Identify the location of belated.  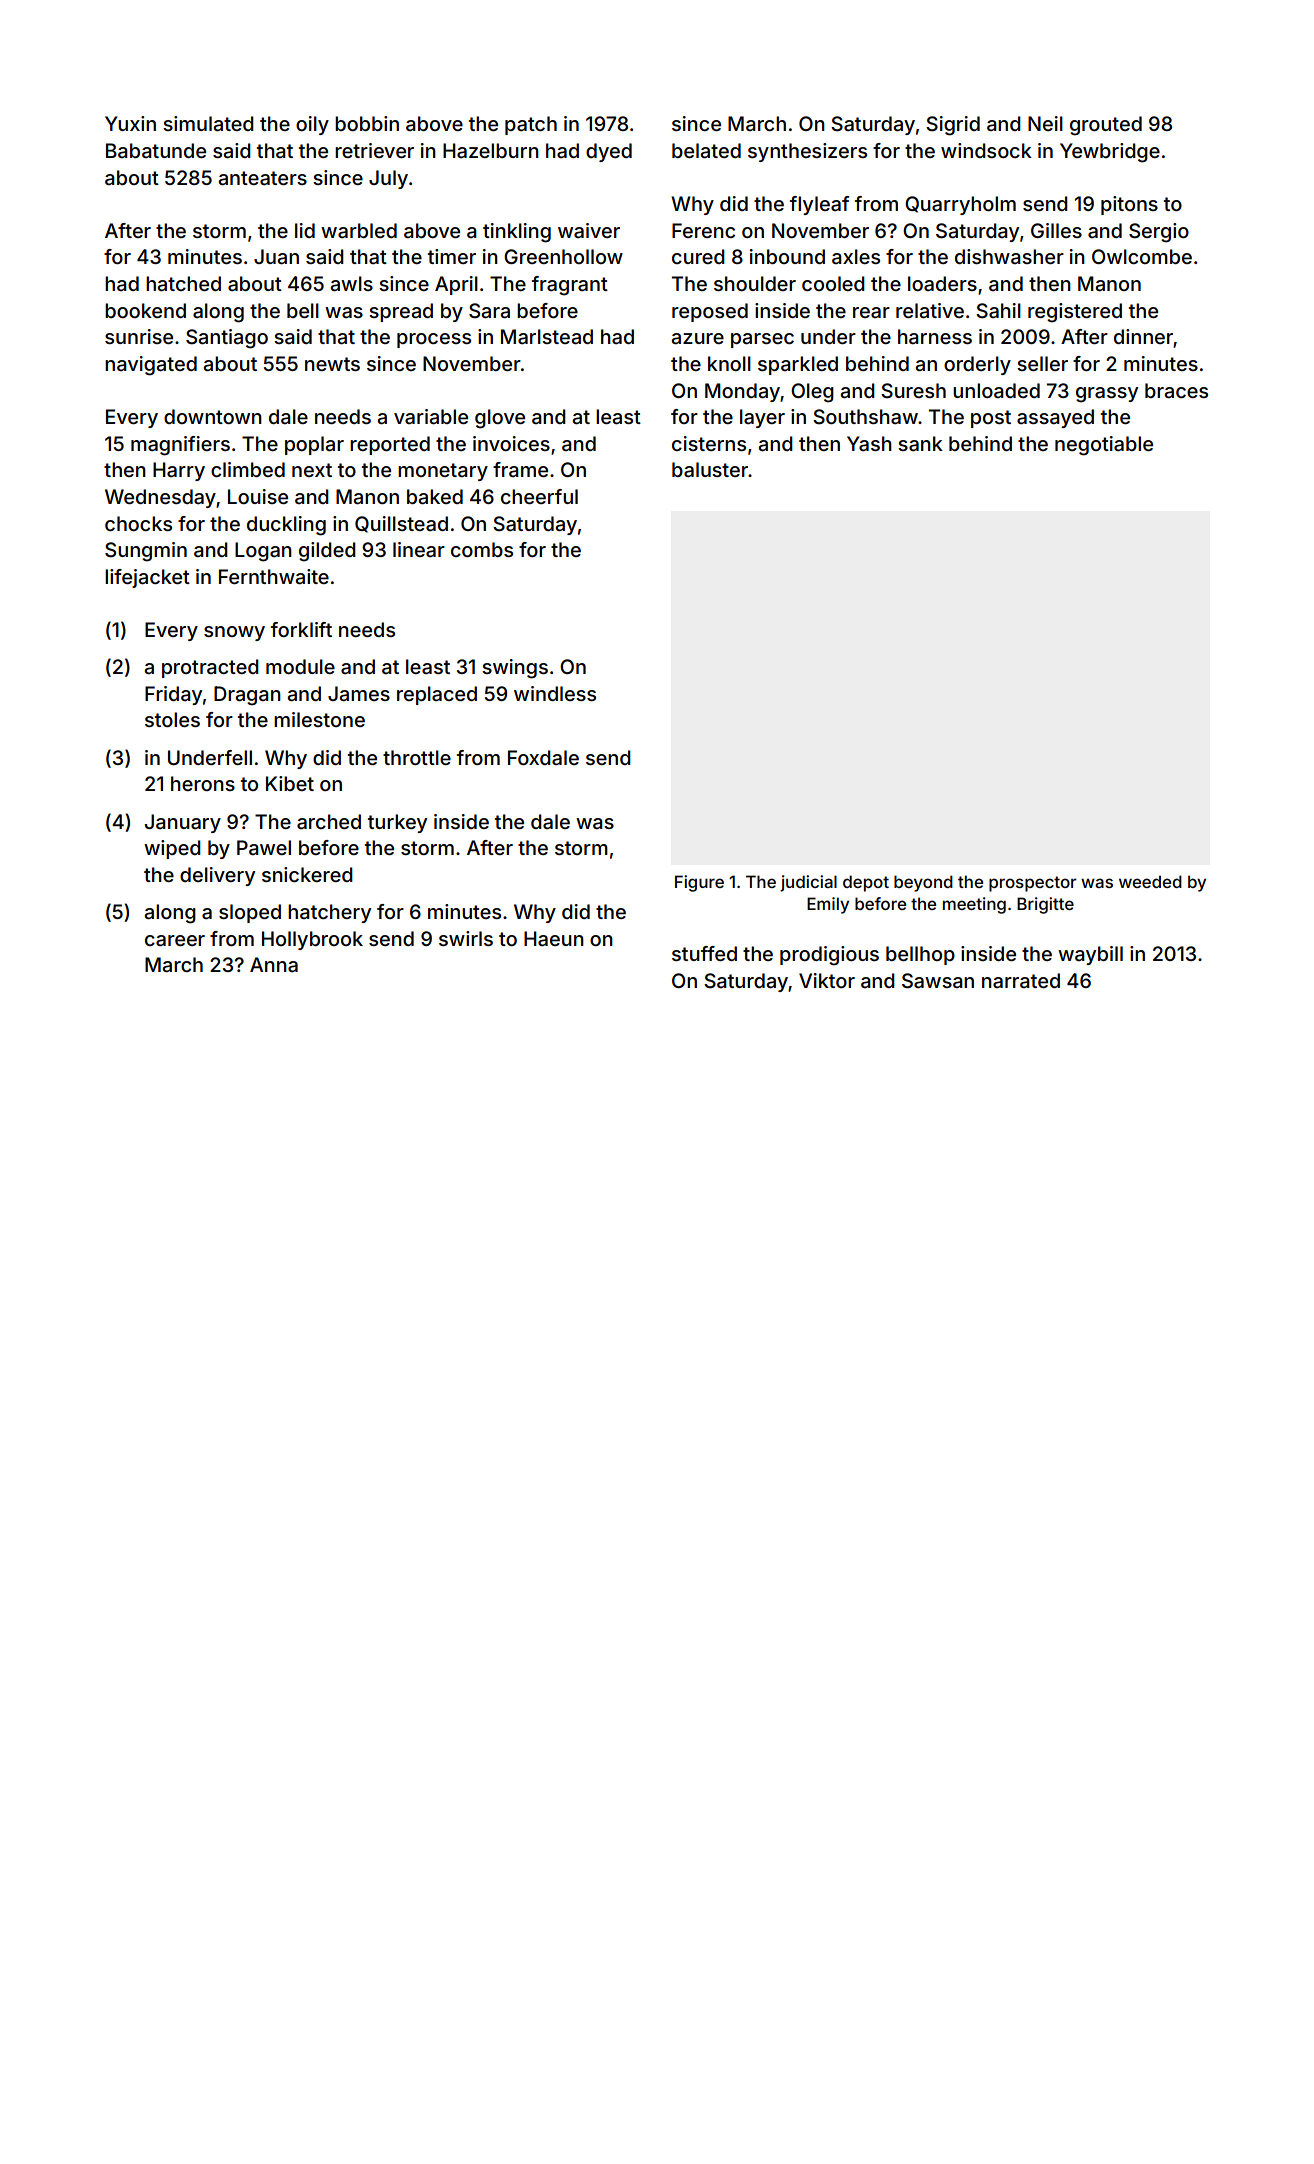
(706, 151).
